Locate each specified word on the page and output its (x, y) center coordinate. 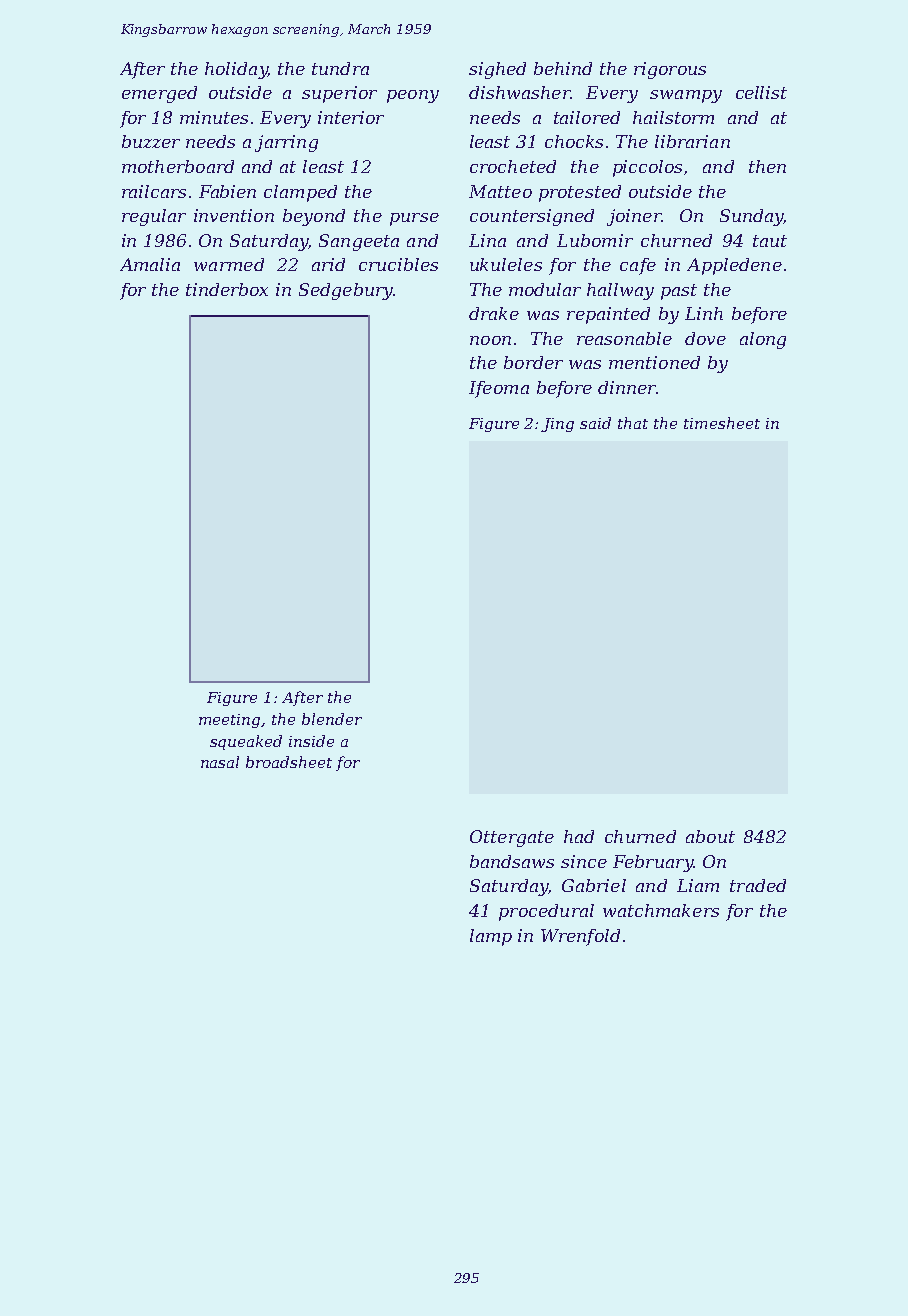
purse (414, 219)
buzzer (151, 141)
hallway (620, 291)
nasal (220, 762)
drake (494, 313)
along (763, 340)
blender (332, 719)
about (710, 836)
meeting (229, 721)
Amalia (150, 264)
